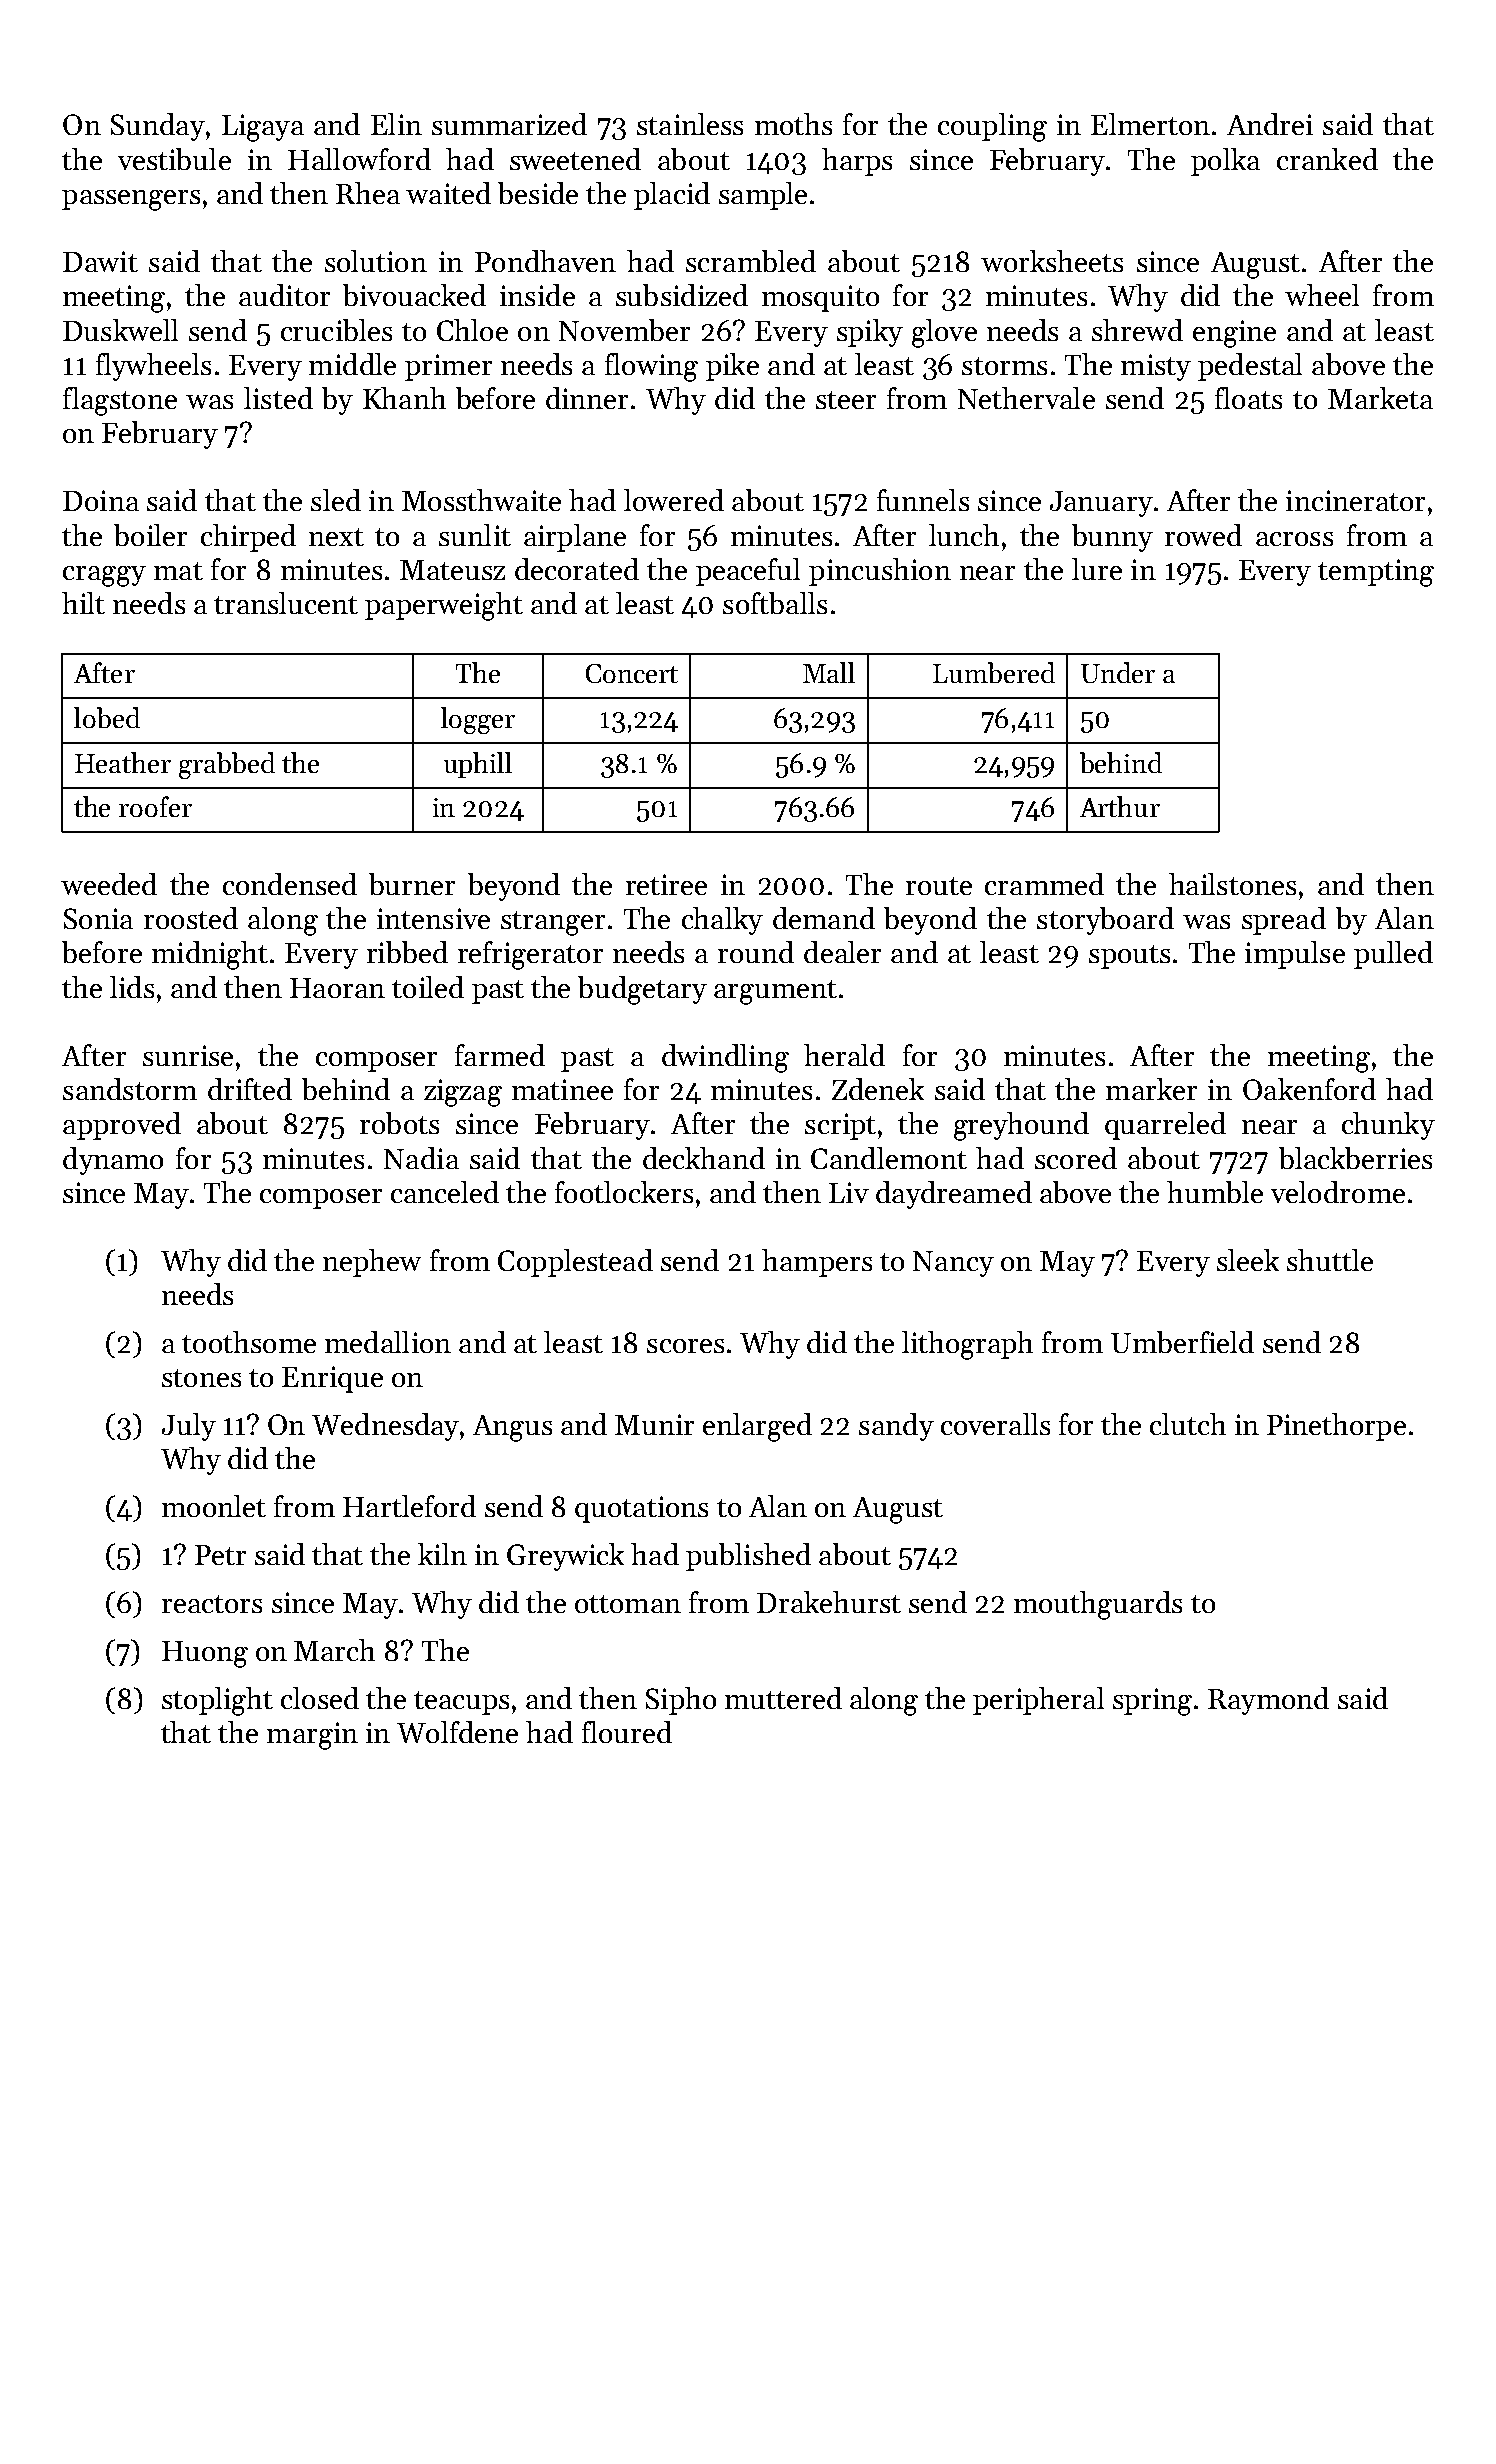  I want to click on lithograph, so click(967, 1345).
